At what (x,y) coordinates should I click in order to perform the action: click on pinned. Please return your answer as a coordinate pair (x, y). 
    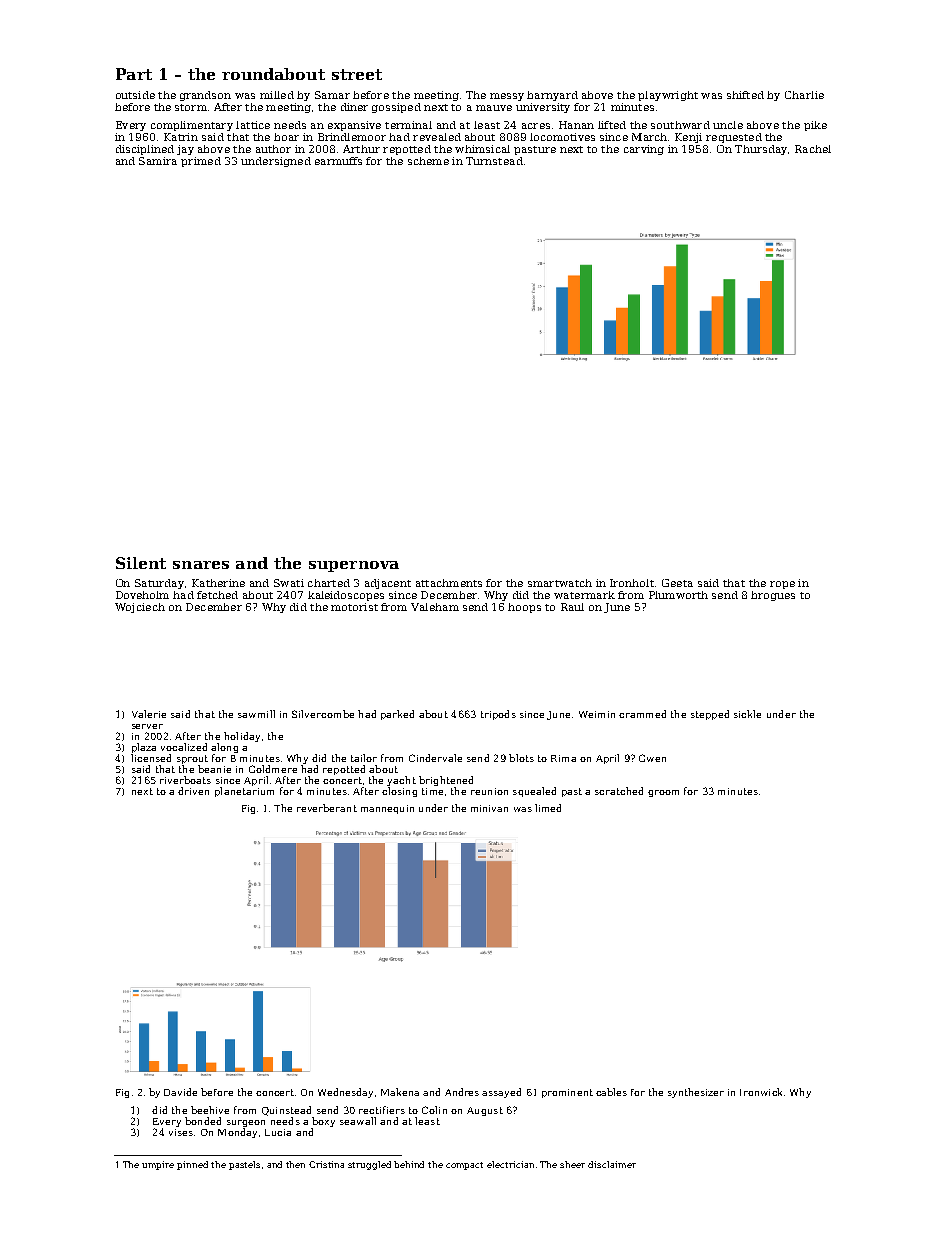
    Looking at the image, I should click on (192, 1165).
